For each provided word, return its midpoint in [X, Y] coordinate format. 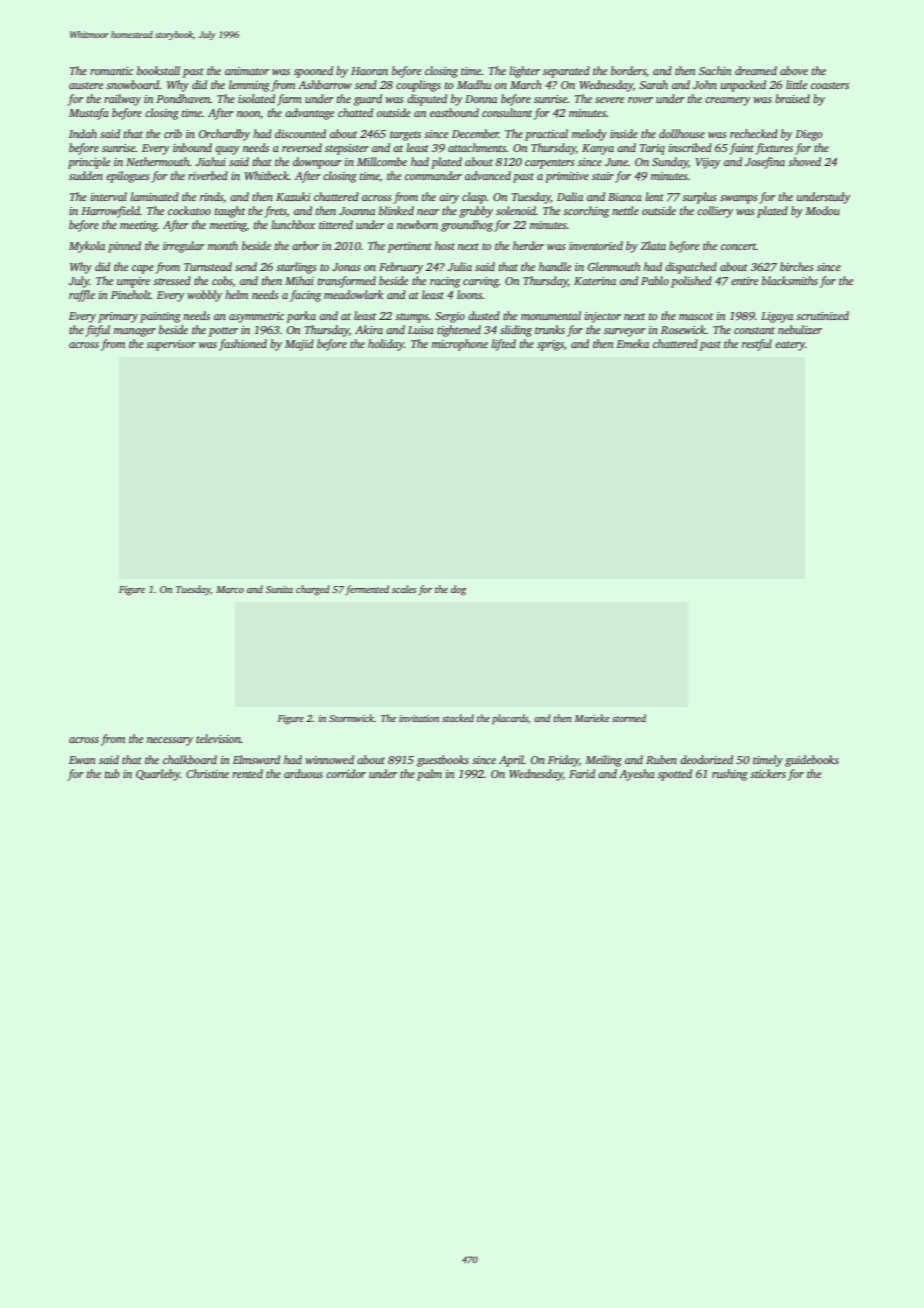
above [794, 70]
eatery [790, 346]
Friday [563, 761]
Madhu [474, 84]
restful [757, 345]
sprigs [550, 345]
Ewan [82, 760]
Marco [230, 589]
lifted [503, 345]
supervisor [171, 345]
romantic [111, 71]
